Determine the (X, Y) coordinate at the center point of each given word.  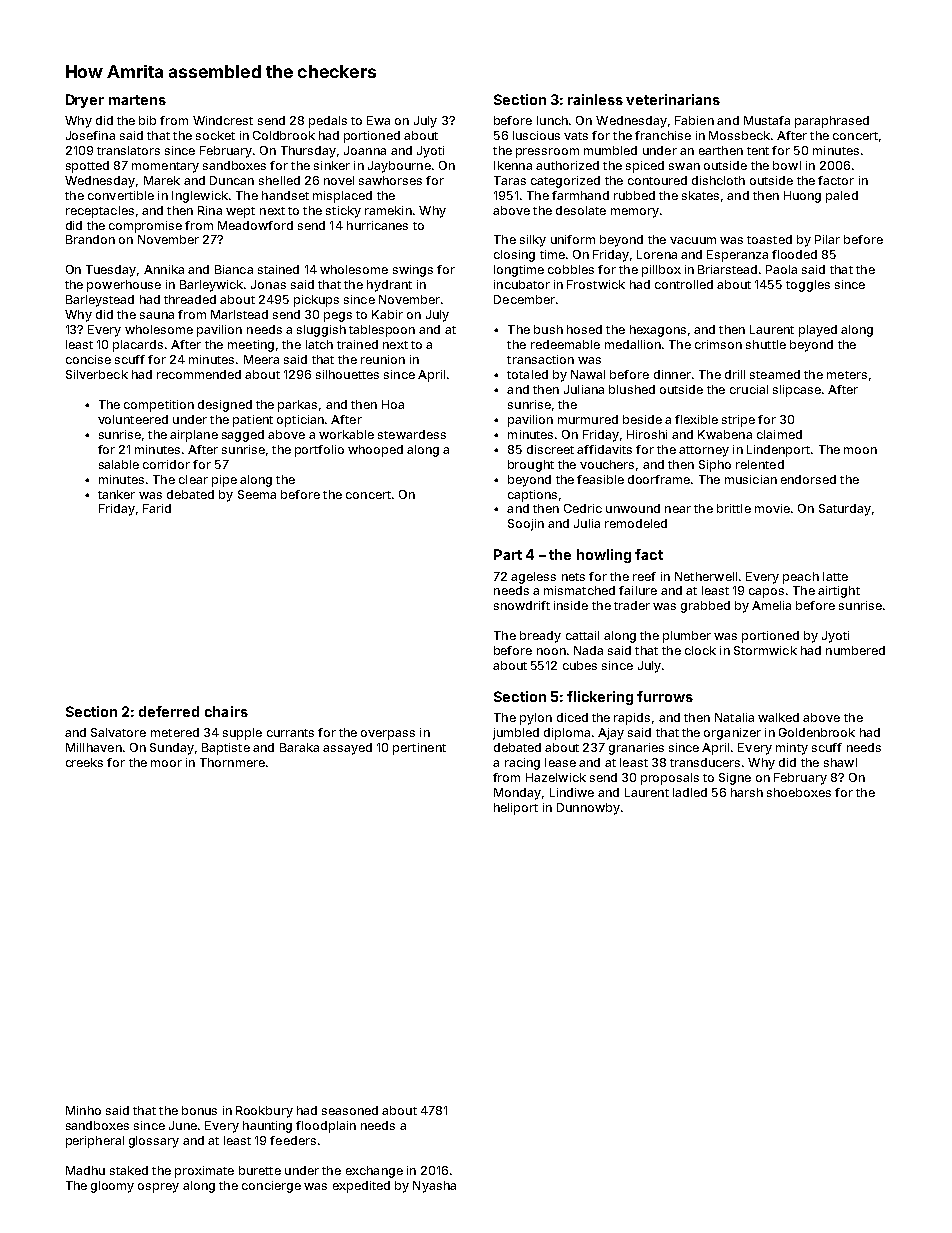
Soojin (526, 525)
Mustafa (767, 120)
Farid (157, 508)
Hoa (393, 404)
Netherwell (706, 576)
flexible (696, 419)
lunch (552, 120)
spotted (87, 167)
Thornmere (232, 762)
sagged (243, 436)
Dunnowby (588, 809)
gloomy (112, 1187)
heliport (516, 809)
